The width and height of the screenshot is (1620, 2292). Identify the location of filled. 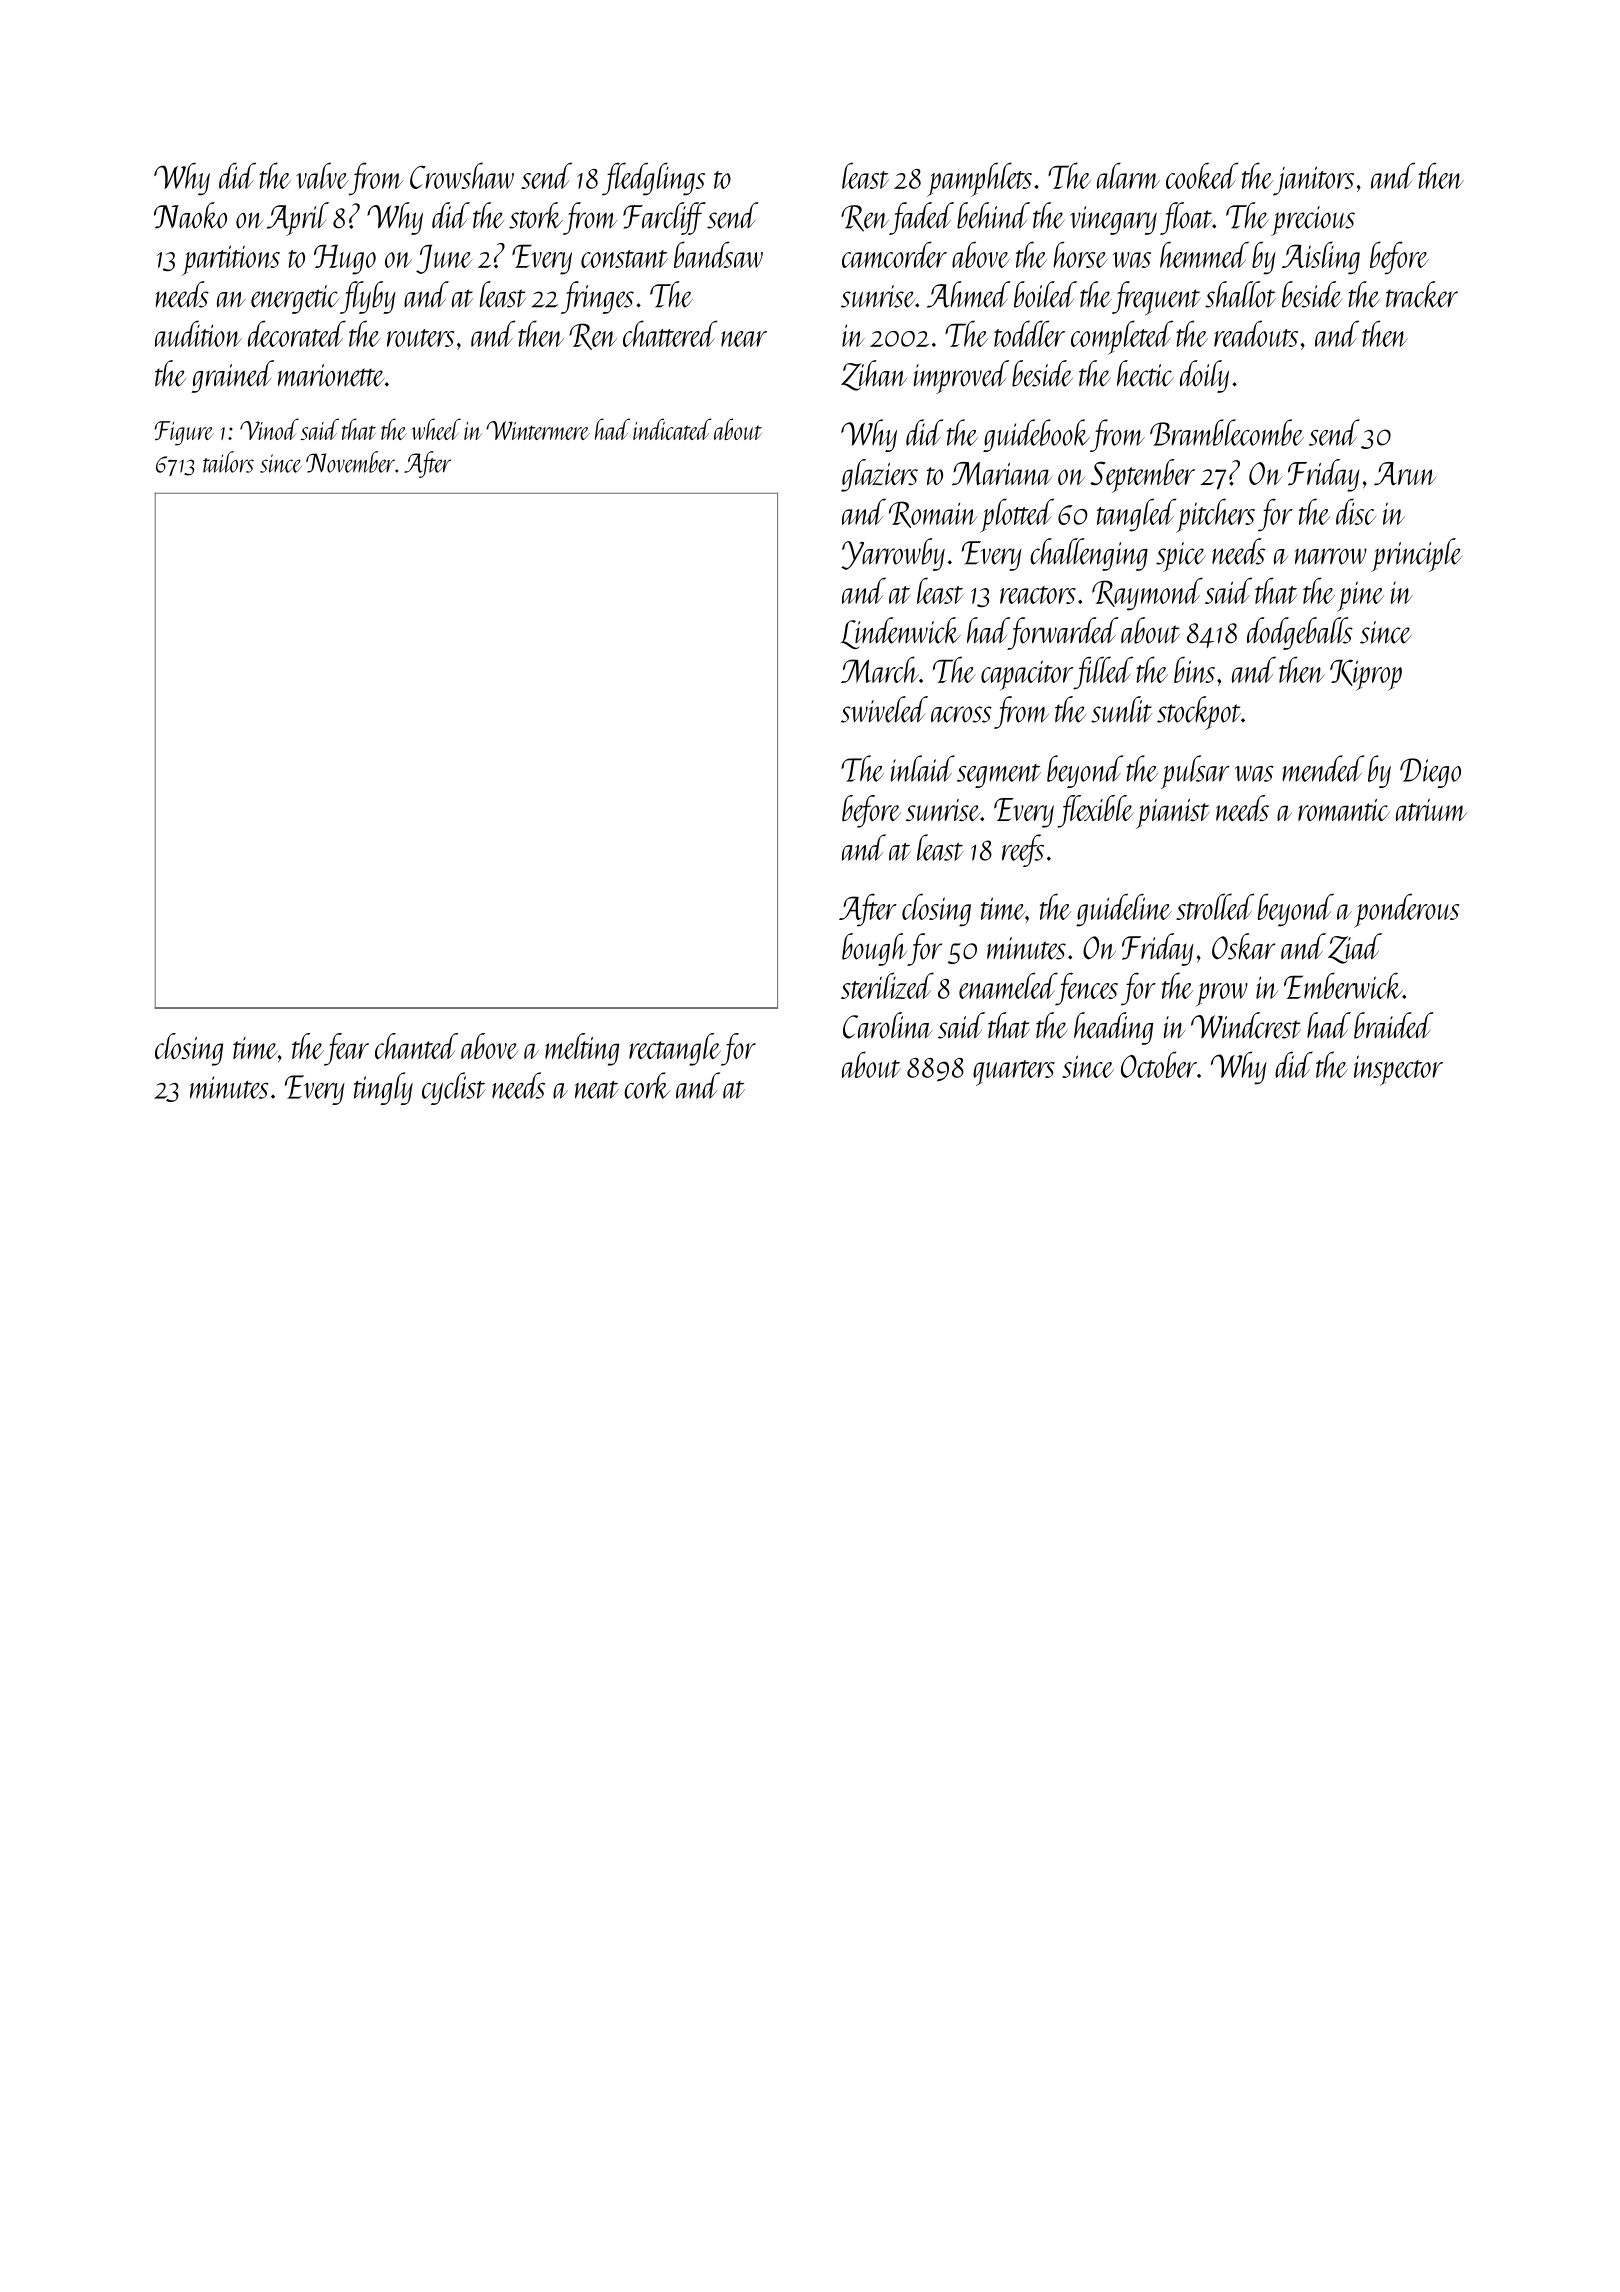
(1103, 673).
